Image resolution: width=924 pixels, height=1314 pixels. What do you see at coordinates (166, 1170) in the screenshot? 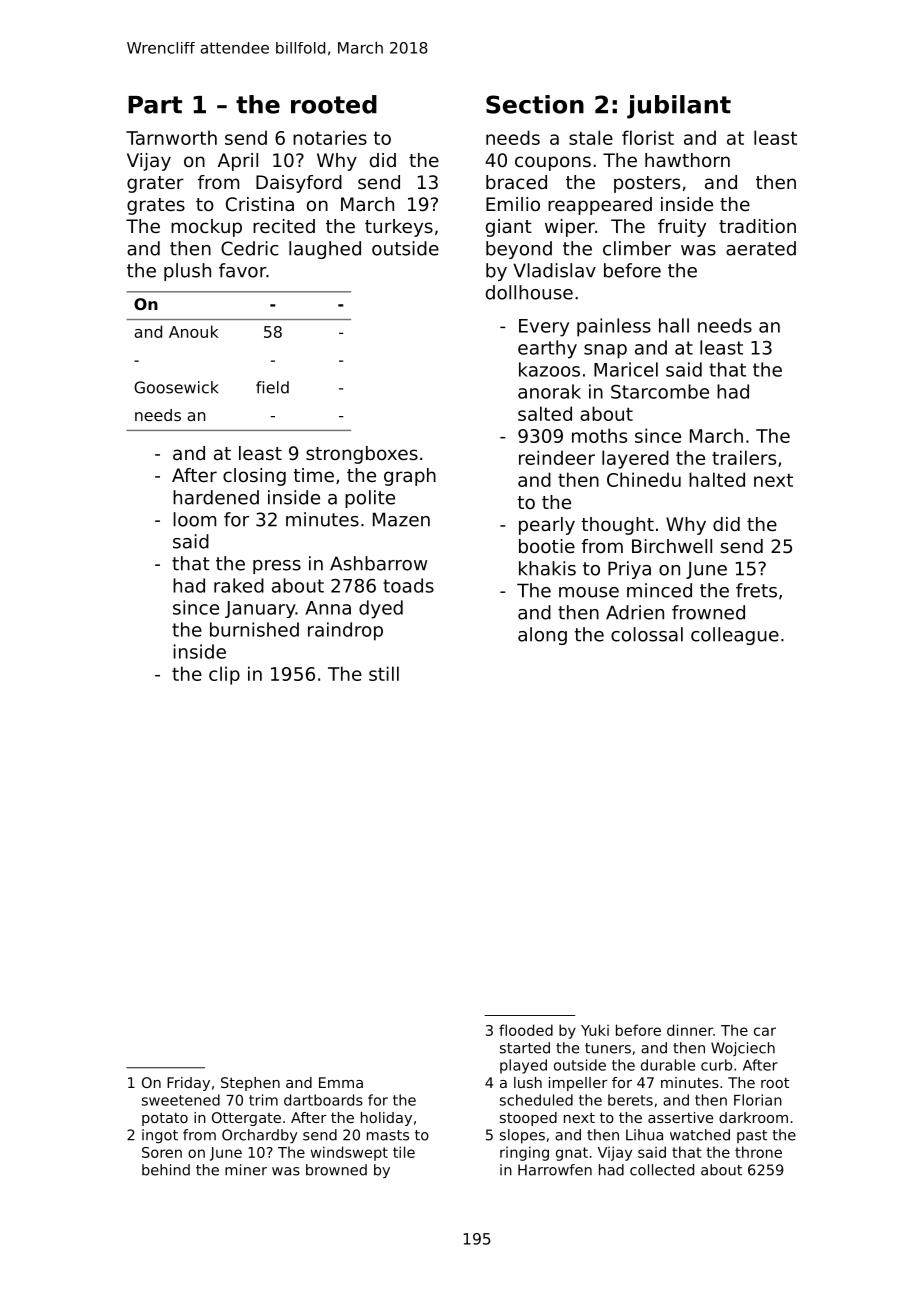
I see `behind` at bounding box center [166, 1170].
